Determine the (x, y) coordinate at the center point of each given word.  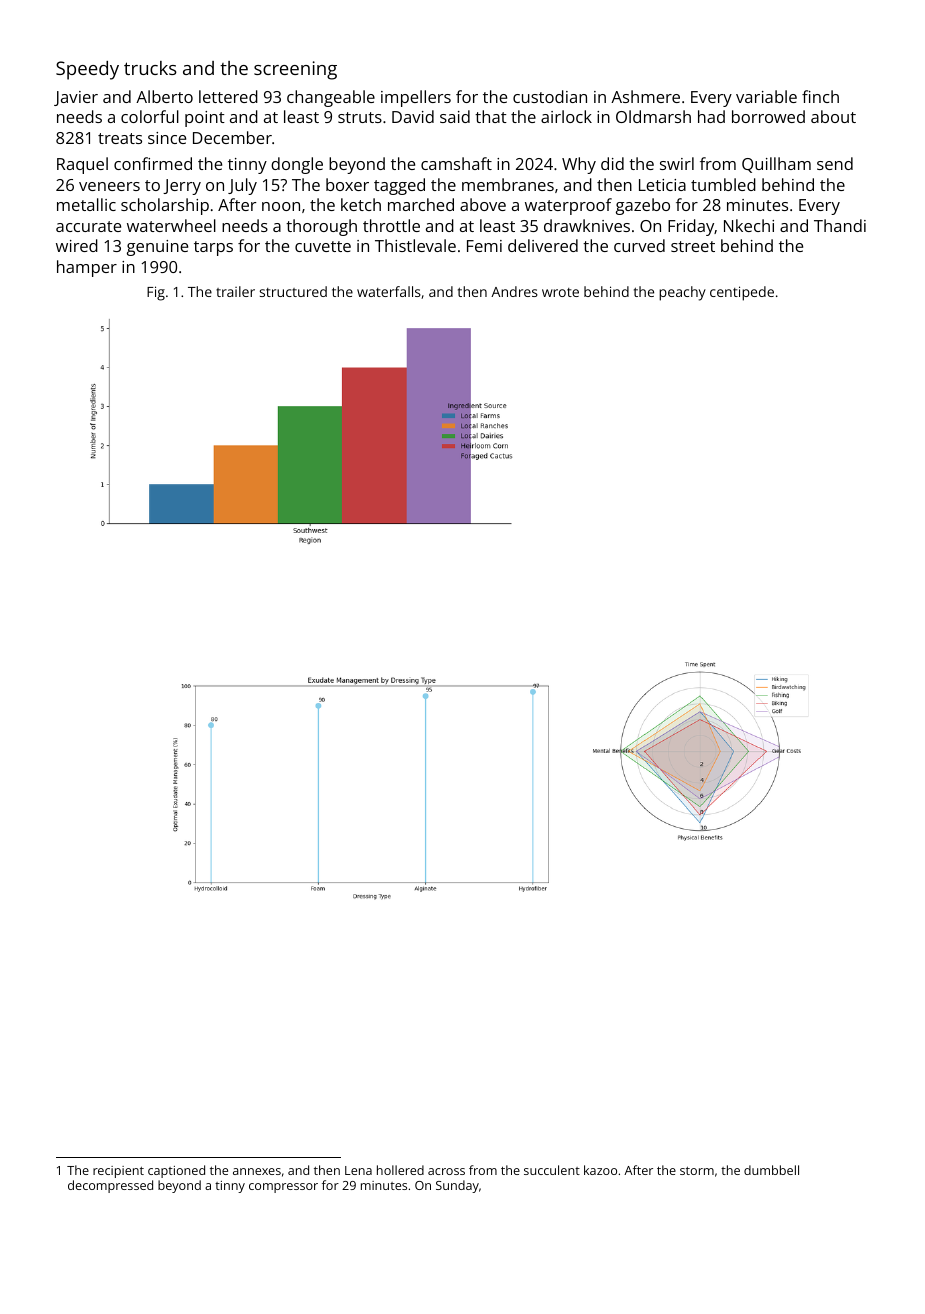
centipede (742, 293)
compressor (283, 1188)
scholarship (165, 206)
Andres (514, 291)
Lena (358, 1170)
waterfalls (389, 291)
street (693, 246)
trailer (235, 291)
